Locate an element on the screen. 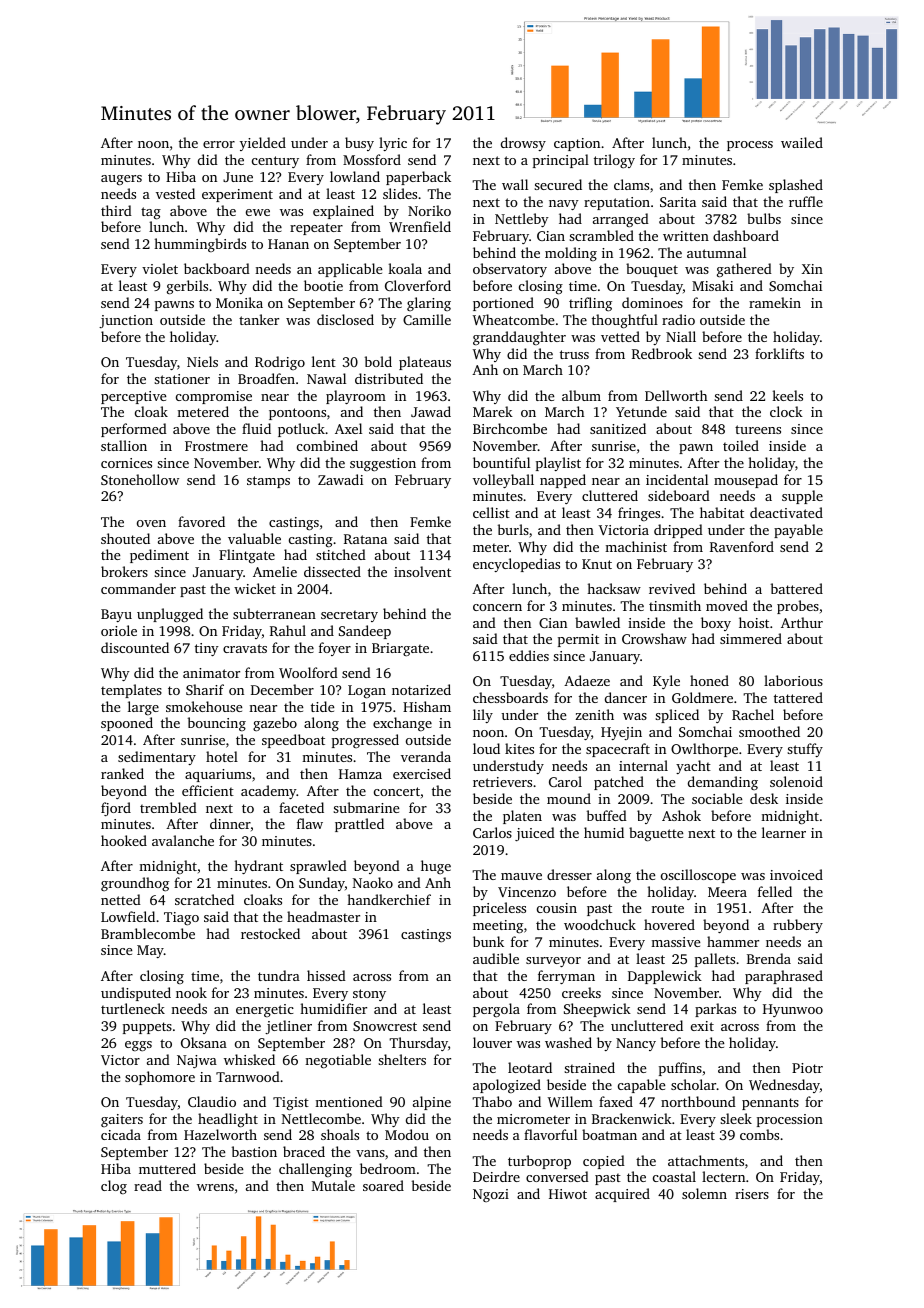 The width and height of the screenshot is (924, 1308). kites is located at coordinates (519, 748).
